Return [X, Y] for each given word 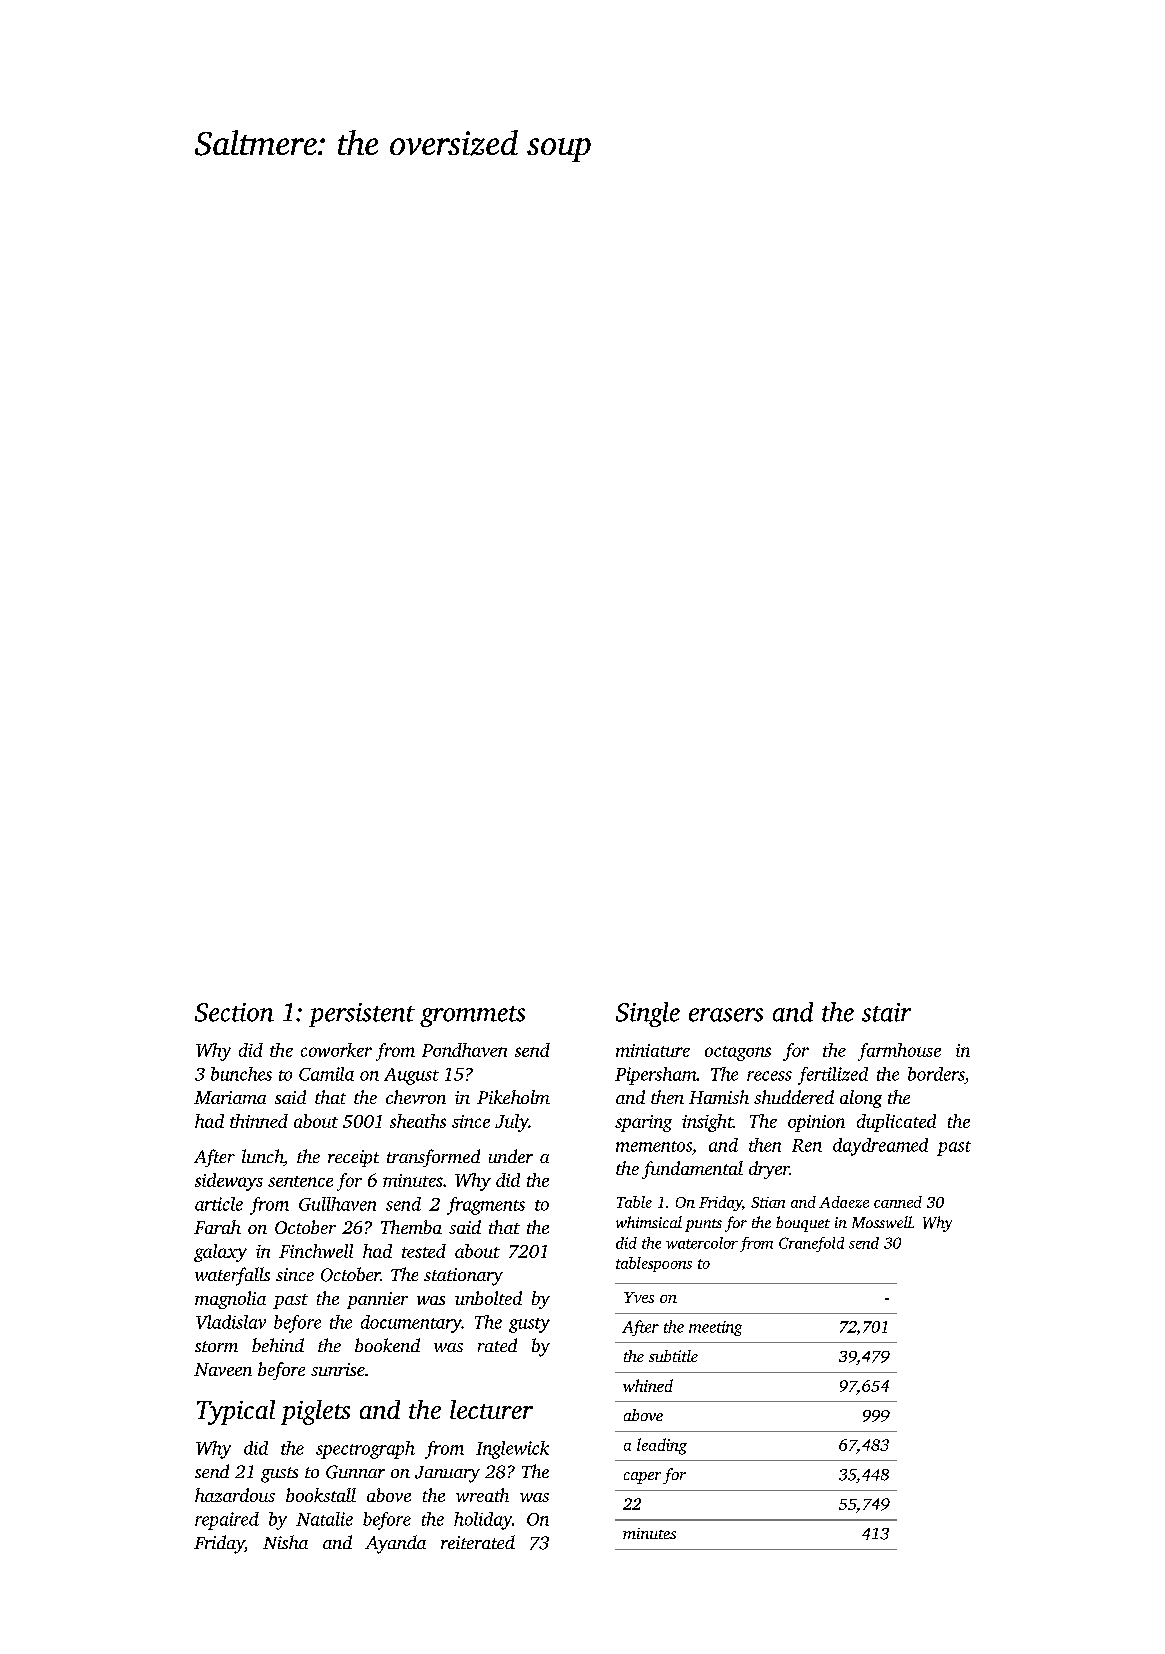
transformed [433, 1158]
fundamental [692, 1170]
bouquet [803, 1224]
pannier [377, 1300]
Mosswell [882, 1222]
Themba [411, 1227]
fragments [486, 1206]
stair [886, 1012]
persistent [362, 1015]
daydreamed [880, 1147]
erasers [726, 1015]
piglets [315, 1412]
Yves [639, 1297]
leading [662, 1446]
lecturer [491, 1409]
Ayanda [395, 1544]
